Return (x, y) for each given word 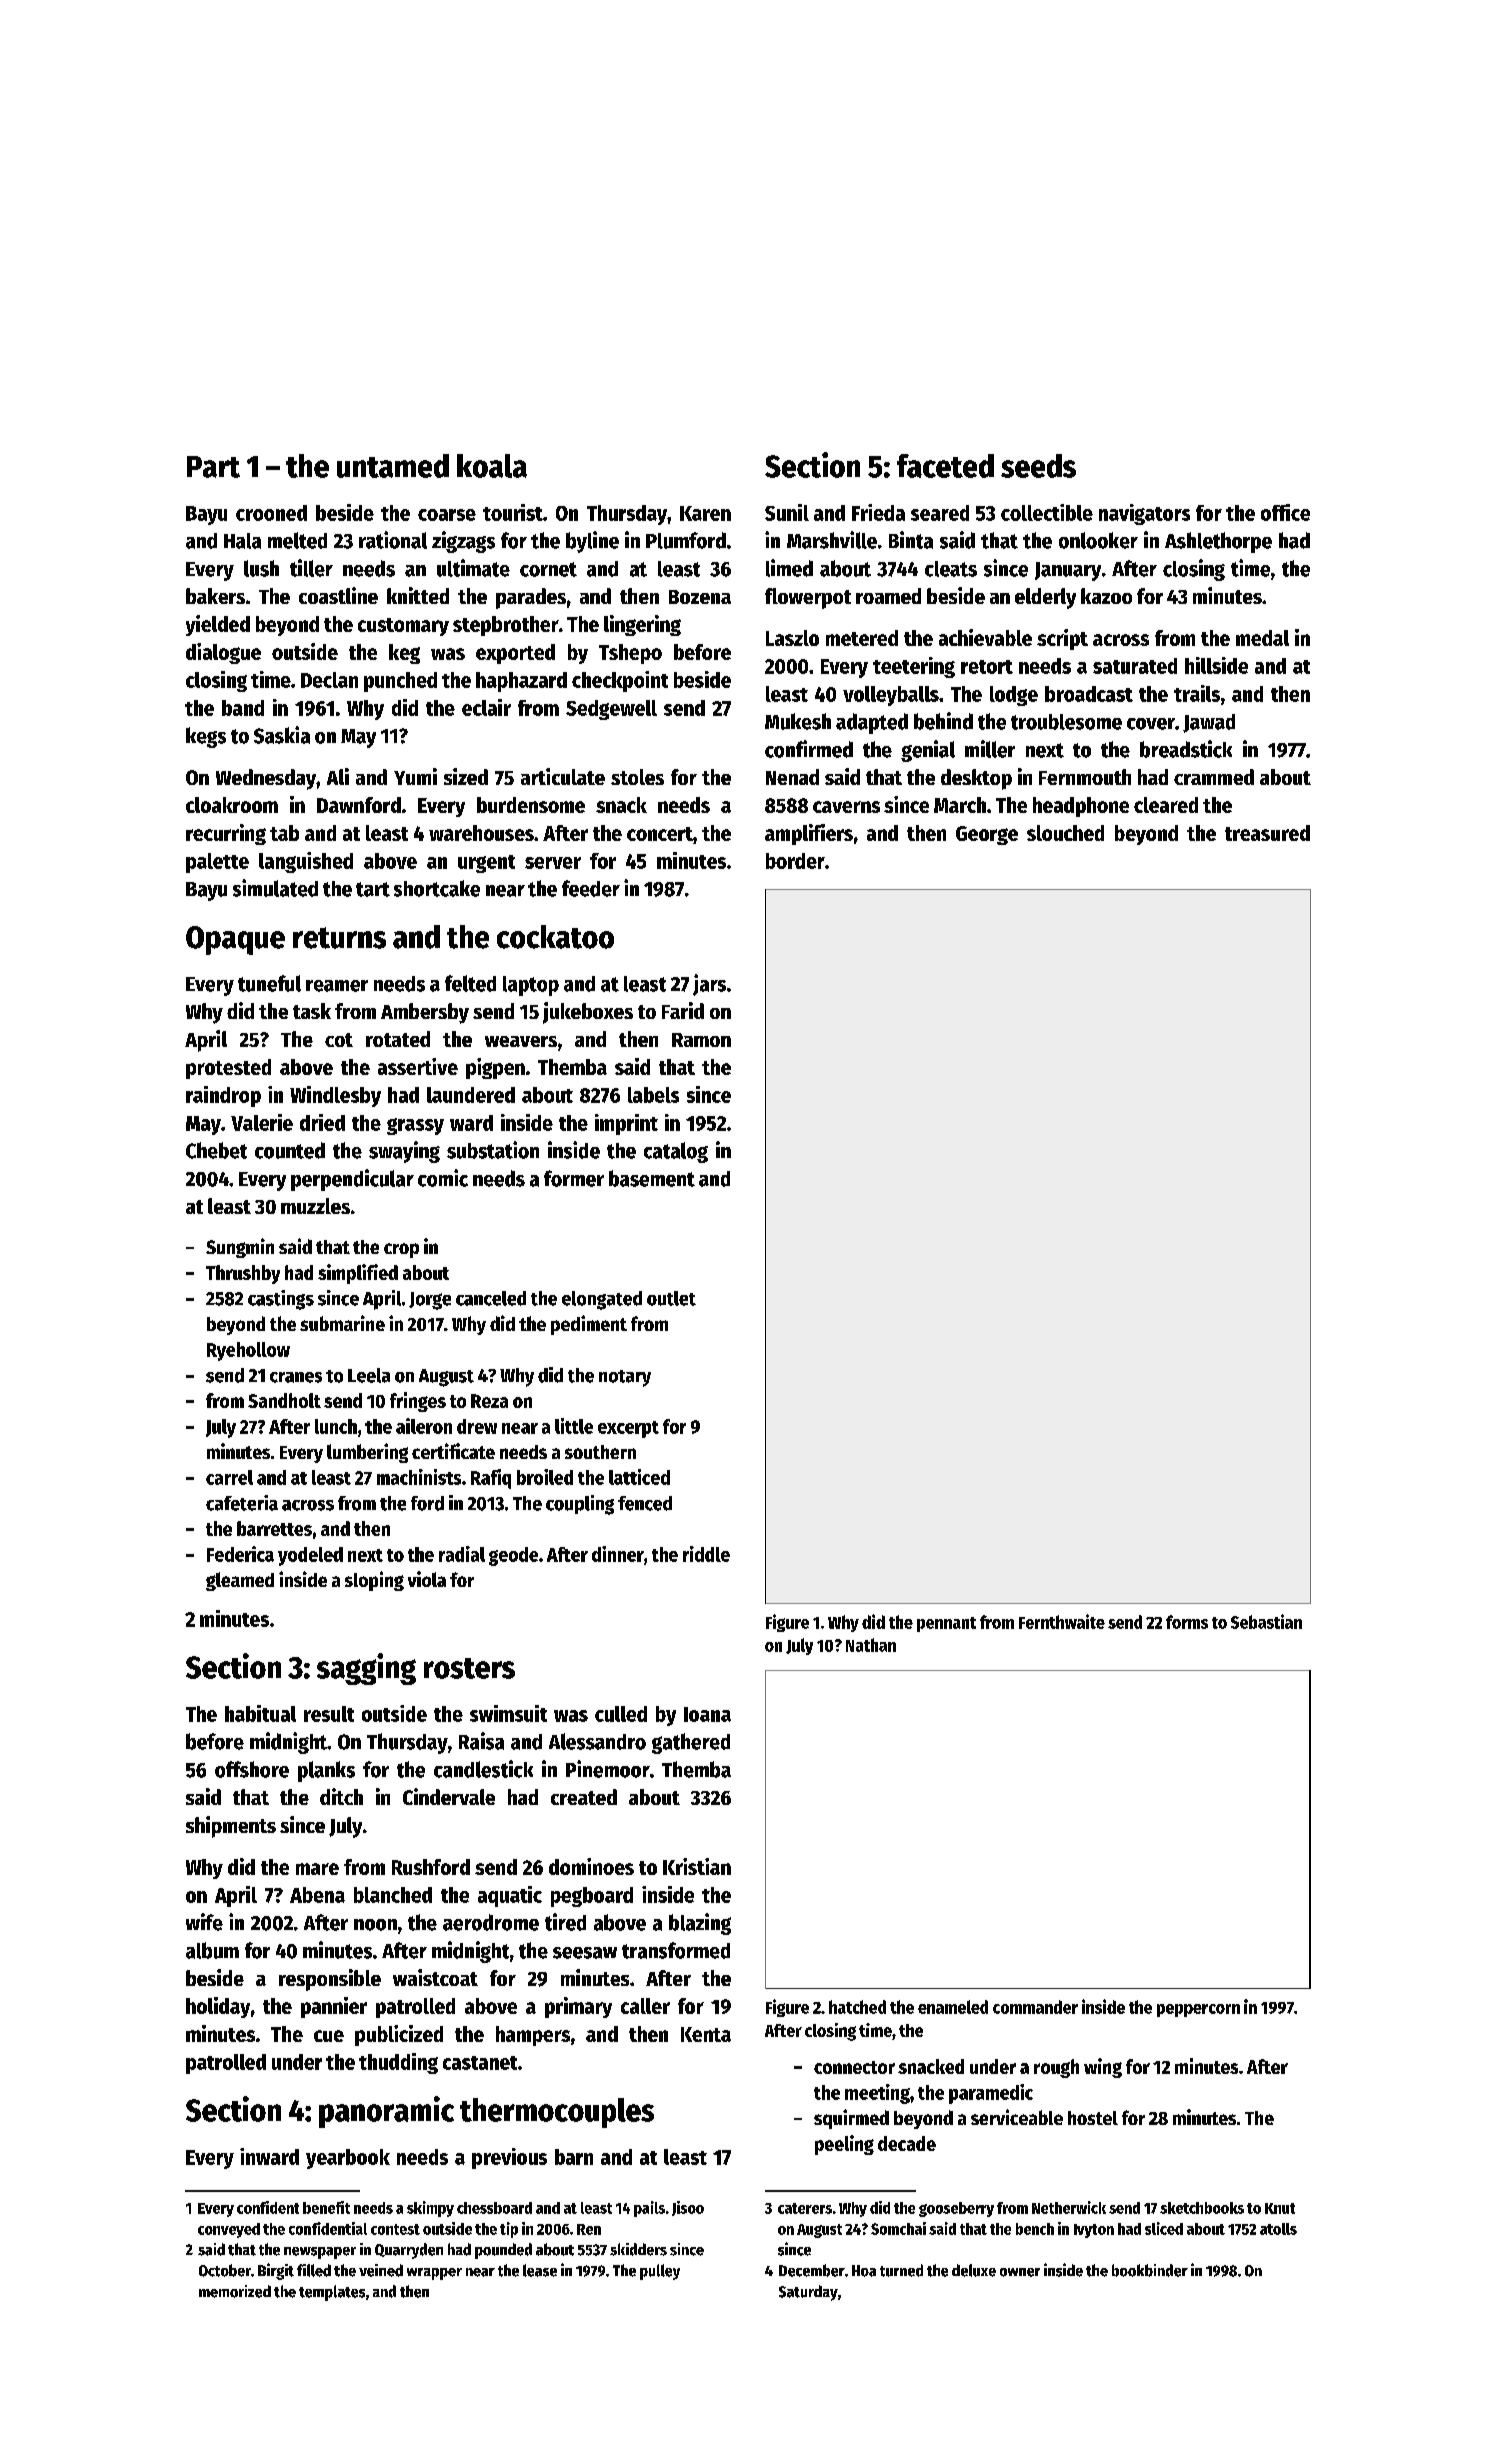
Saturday (808, 2293)
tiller (311, 568)
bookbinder (1150, 2270)
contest (395, 2229)
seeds (1038, 466)
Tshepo (630, 654)
